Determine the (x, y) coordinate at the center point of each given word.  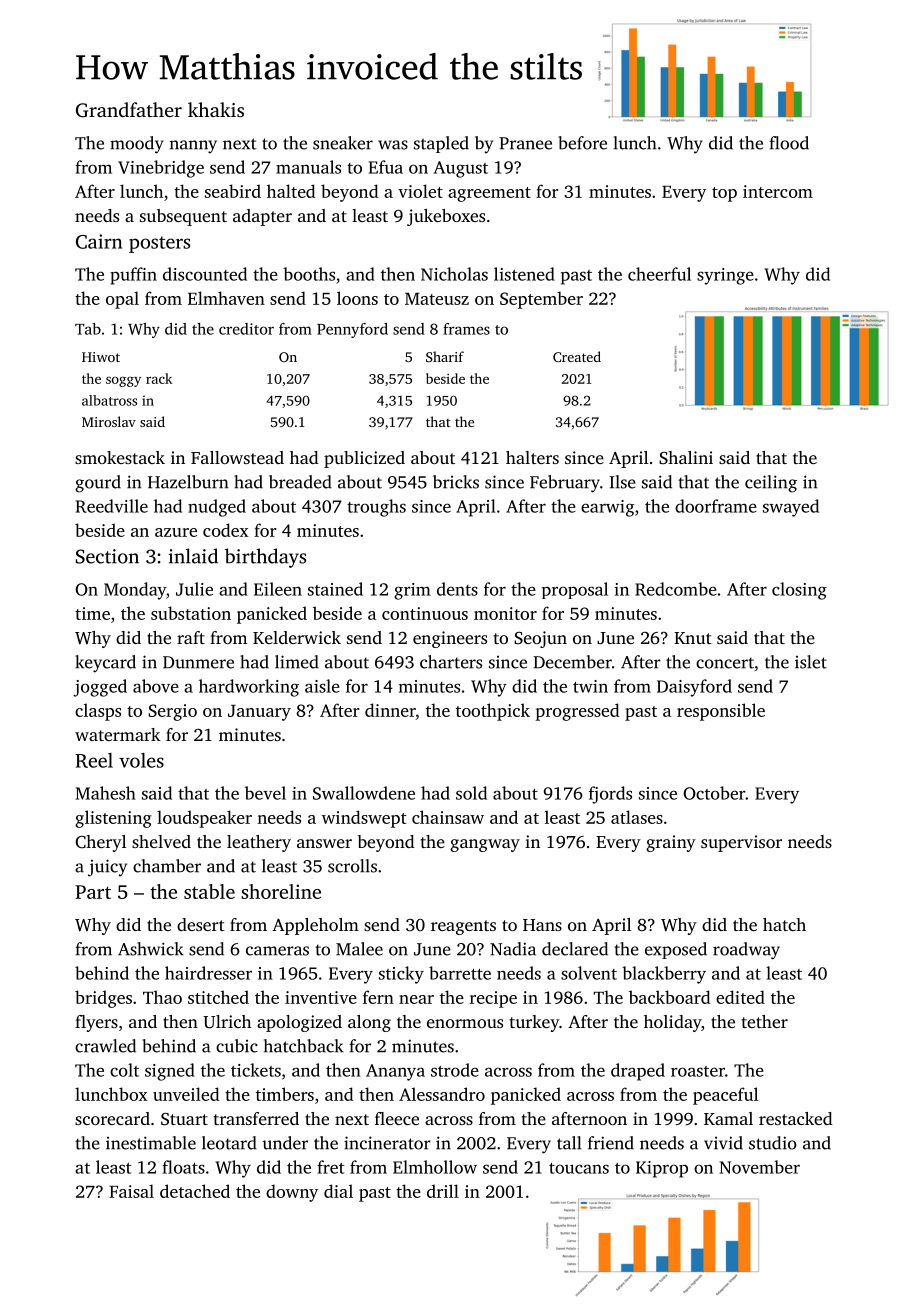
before (582, 143)
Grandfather (129, 110)
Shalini (686, 457)
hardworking (249, 688)
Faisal (131, 1191)
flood (789, 143)
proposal (575, 590)
